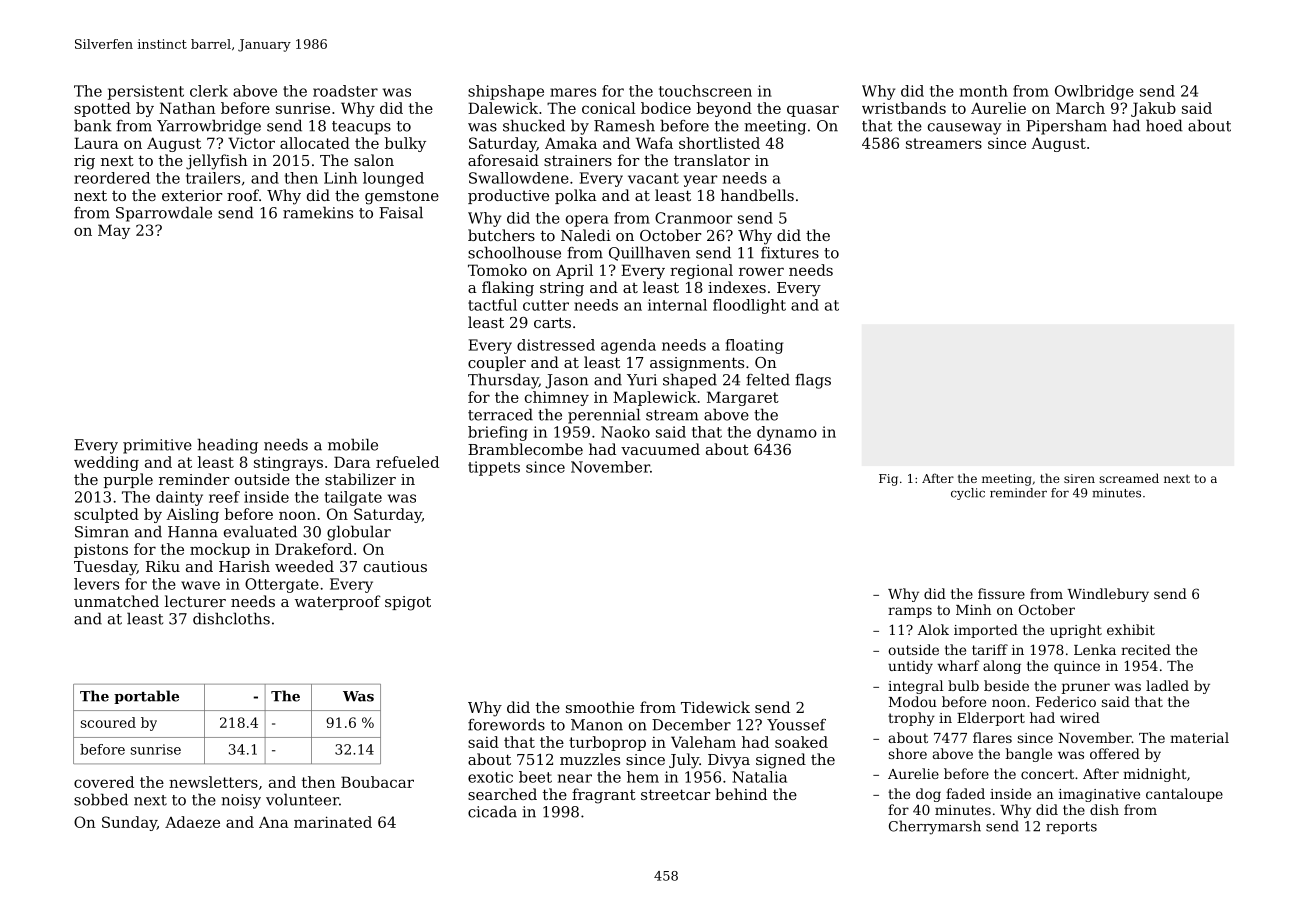 The image size is (1308, 924). I want to click on cutter, so click(546, 305).
